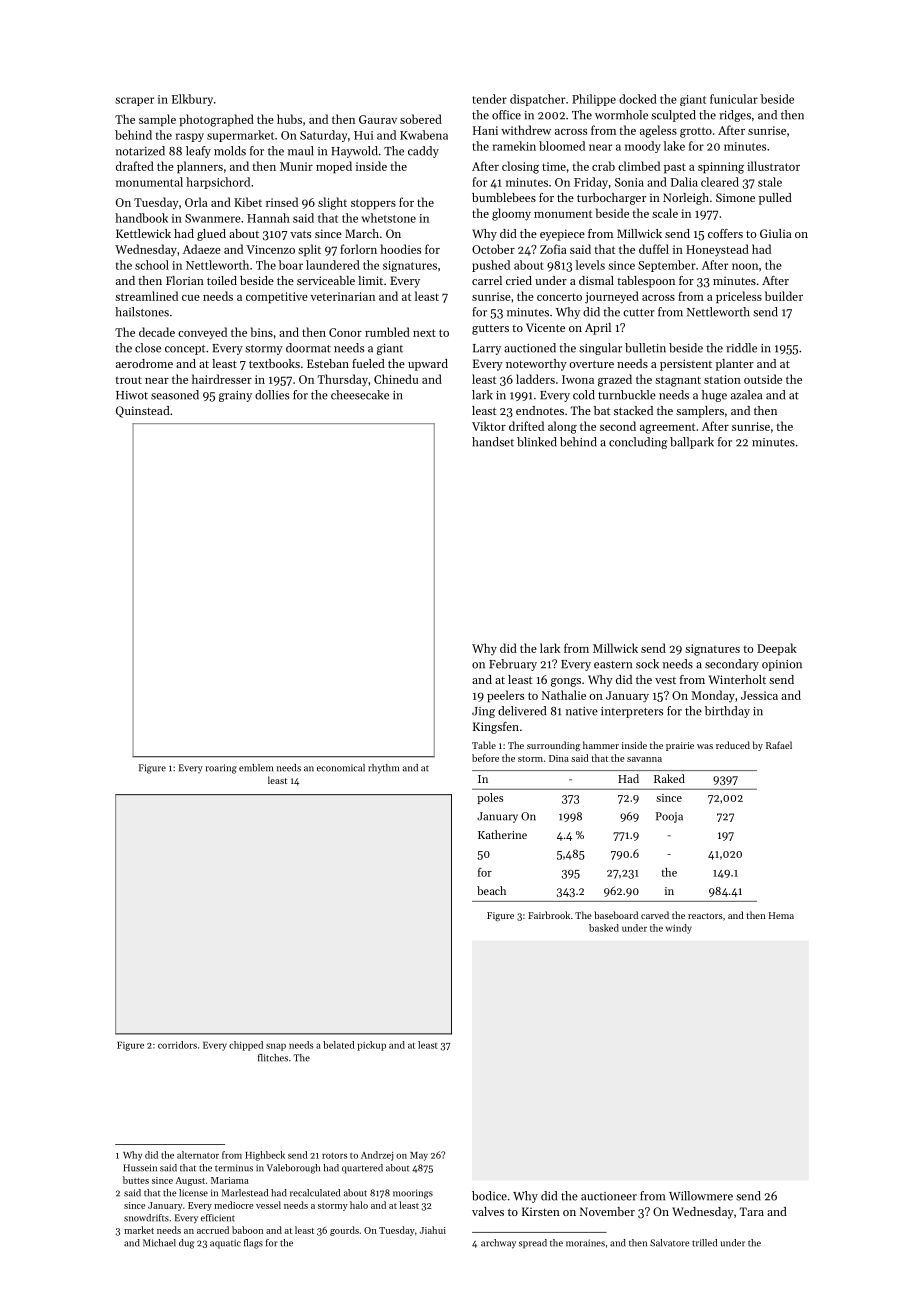  Describe the element at coordinates (143, 412) in the page. I see `Quinstead` at that location.
